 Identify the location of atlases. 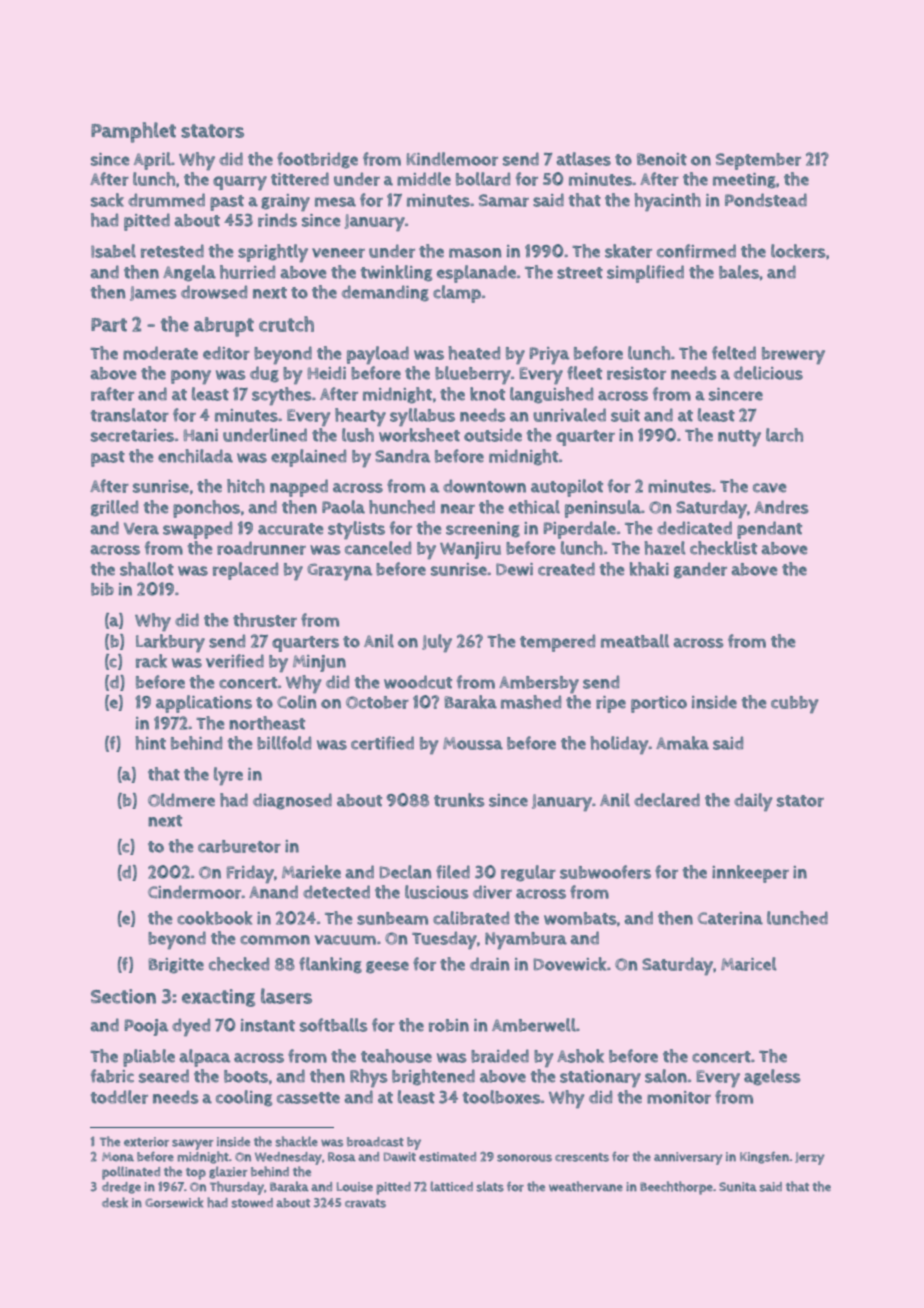
(583, 159).
